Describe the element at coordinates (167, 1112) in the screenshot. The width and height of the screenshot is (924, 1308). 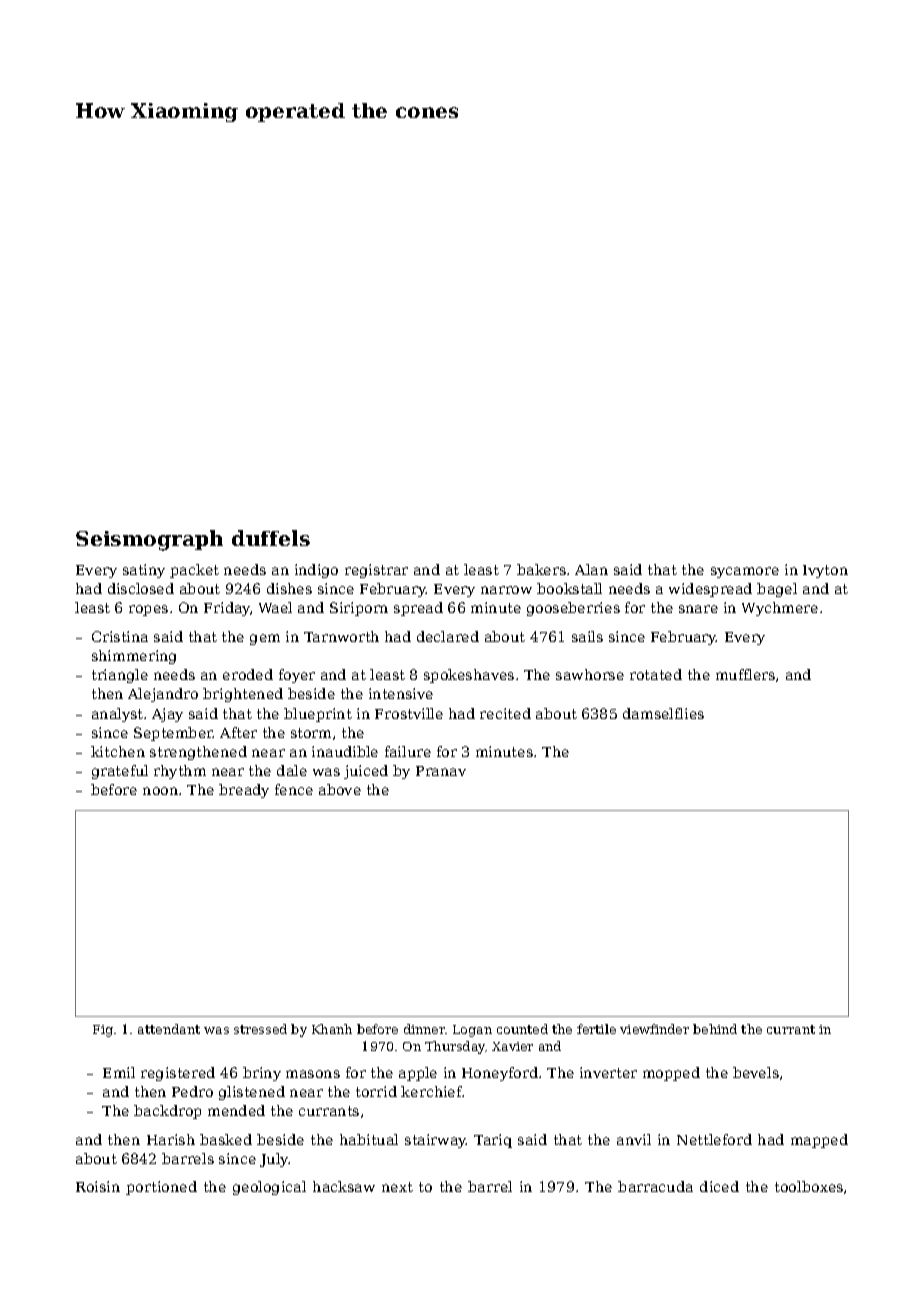
I see `backdrop` at that location.
